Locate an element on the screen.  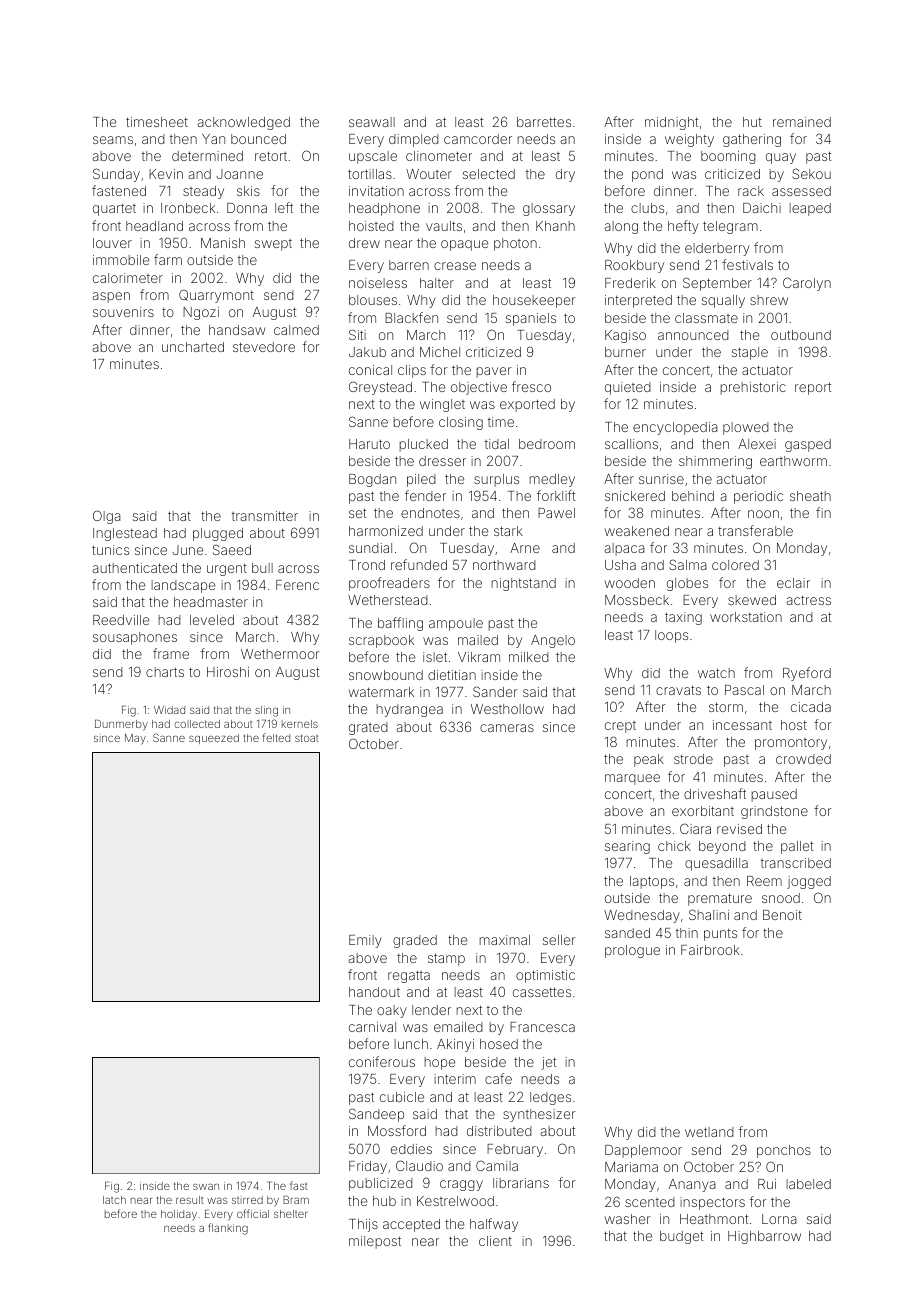
barrettes is located at coordinates (544, 122).
